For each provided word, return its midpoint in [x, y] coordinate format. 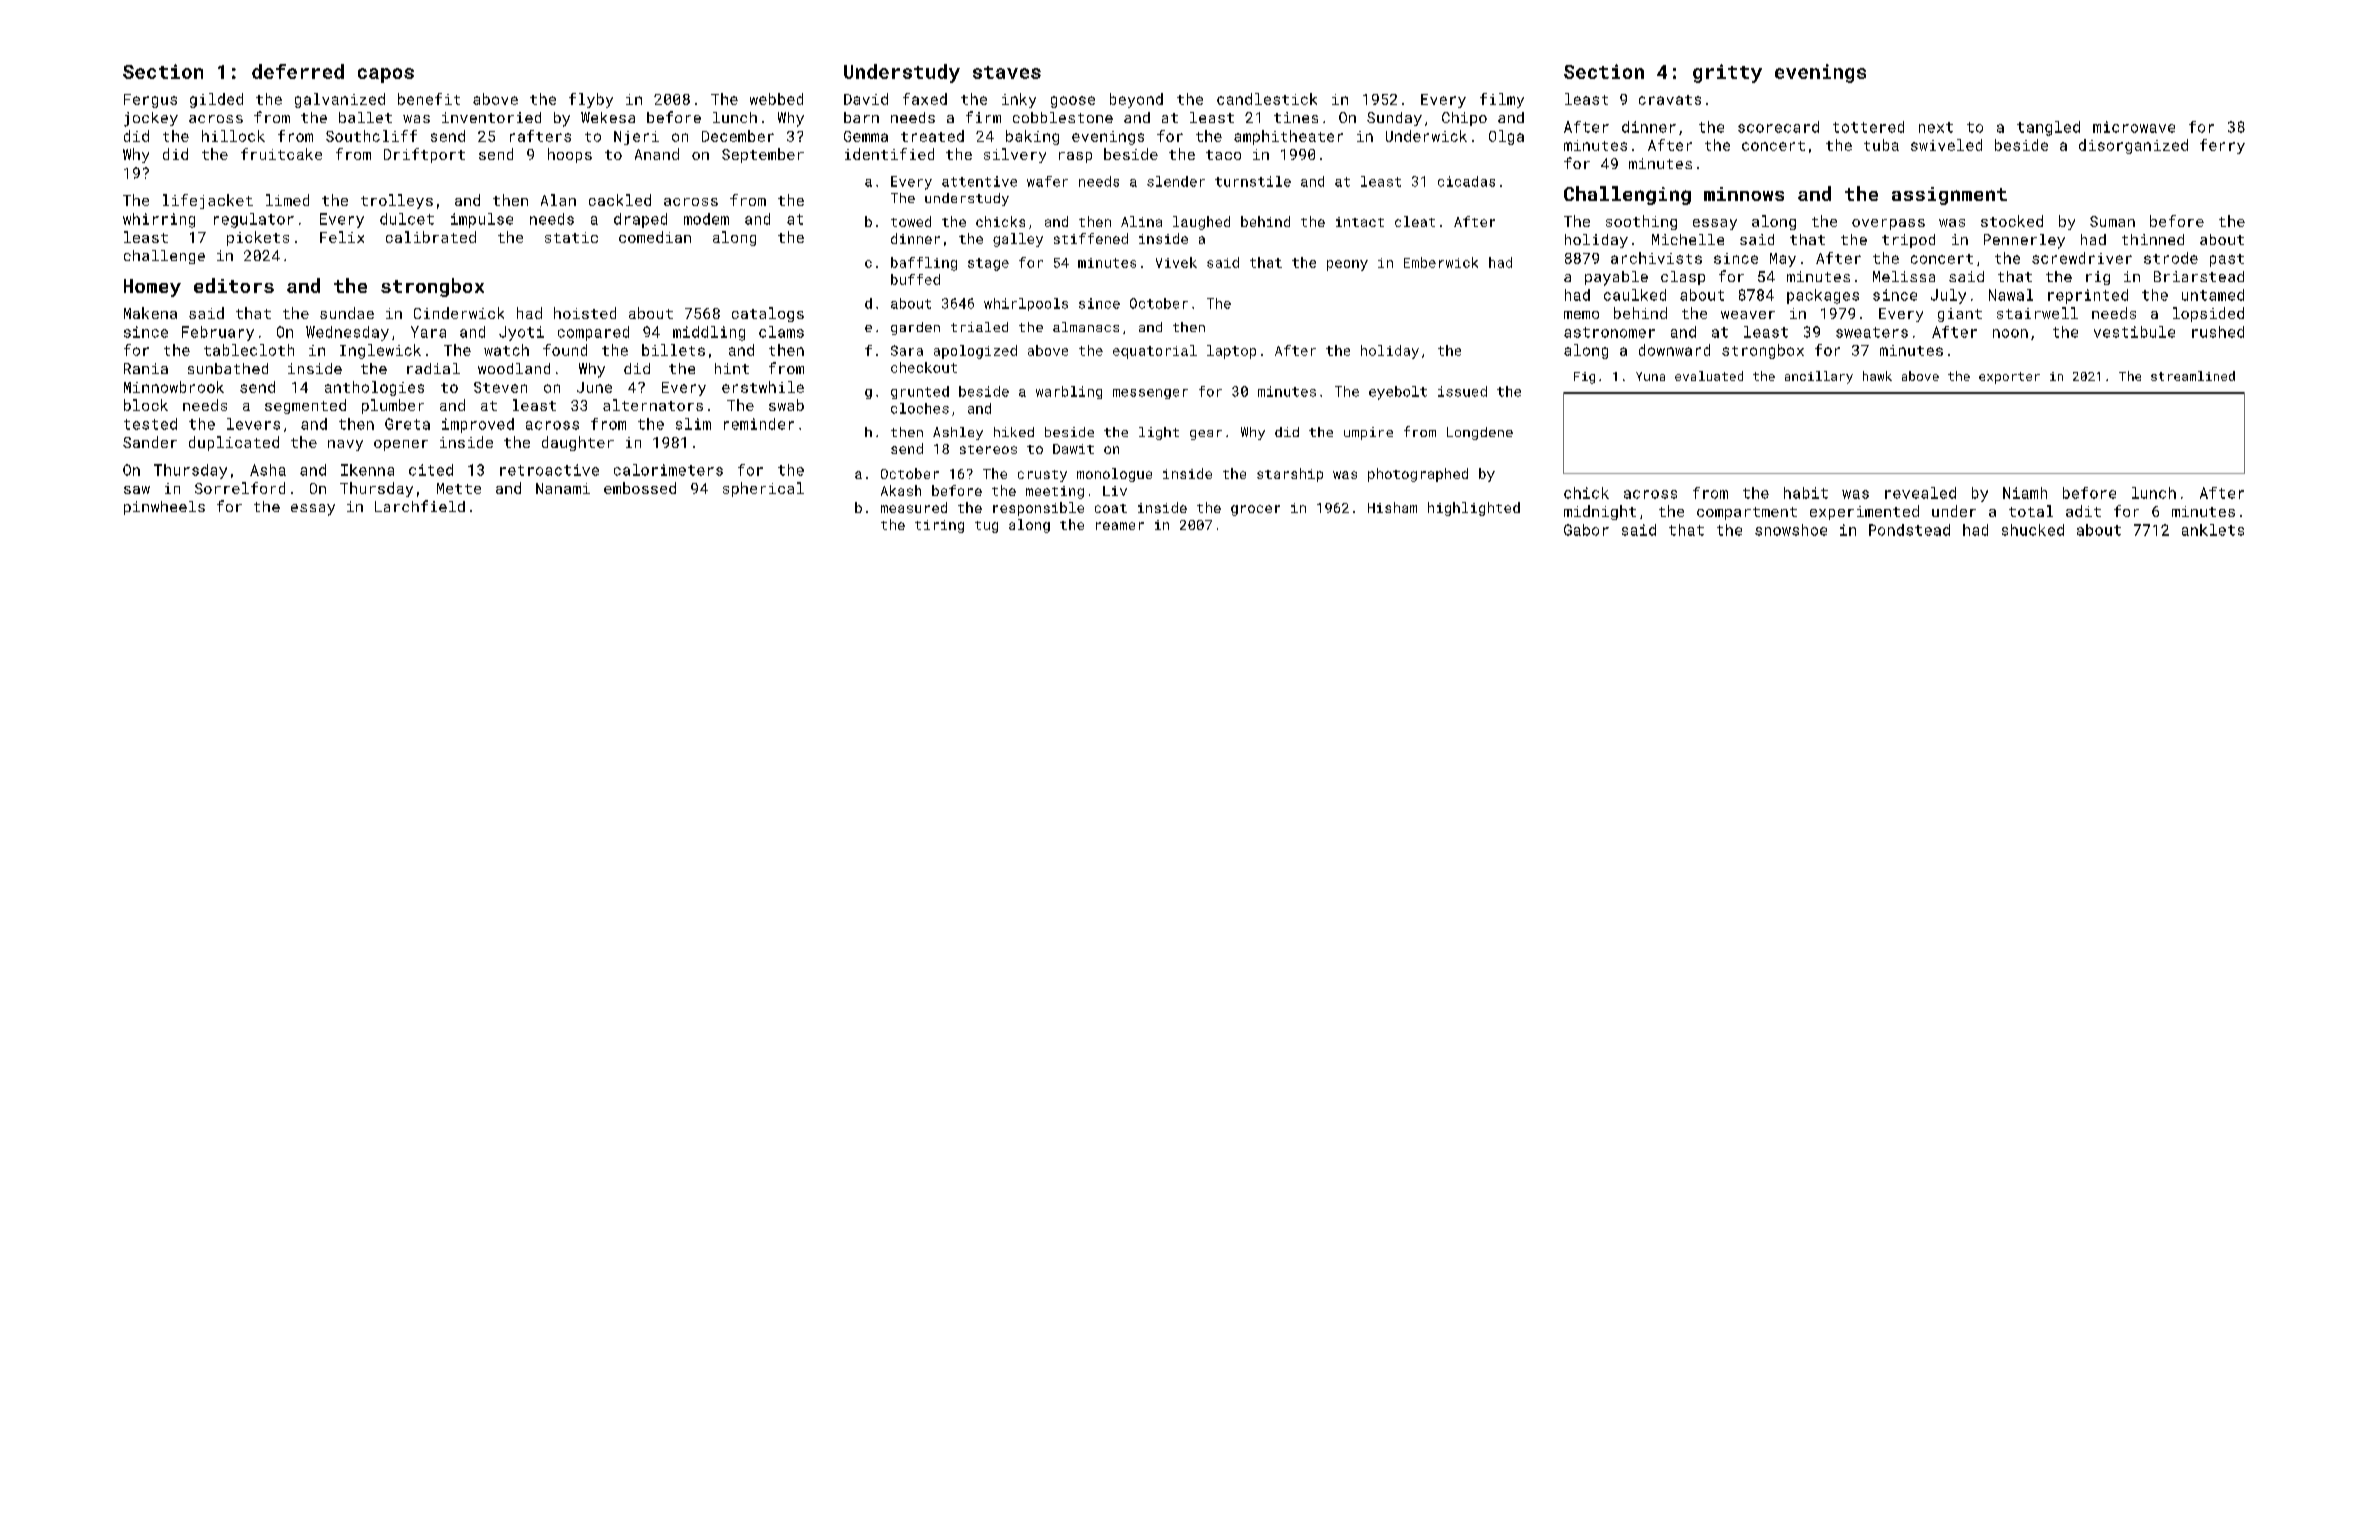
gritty [1727, 73]
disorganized [2133, 146]
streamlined [2193, 376]
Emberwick [1441, 262]
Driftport [424, 155]
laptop [1231, 352]
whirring [159, 220]
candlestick [1267, 99]
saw [137, 490]
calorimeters [668, 470]
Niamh [2025, 493]
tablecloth [249, 350]
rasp [1075, 157]
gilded [216, 100]
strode [2171, 258]
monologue [1114, 475]
